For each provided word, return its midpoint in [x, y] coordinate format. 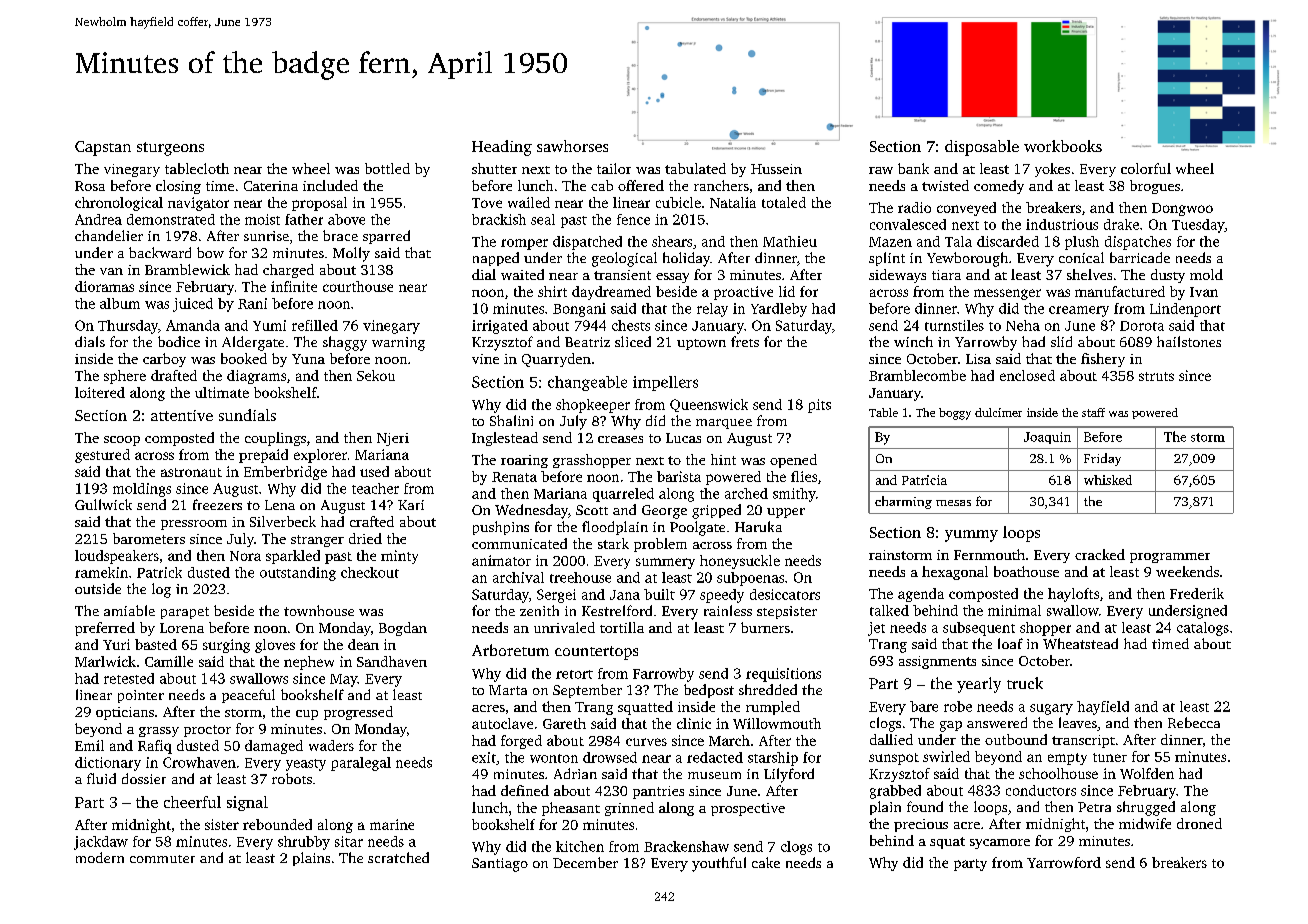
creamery [1079, 311]
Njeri [393, 439]
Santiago [500, 865]
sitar [349, 841]
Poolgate [697, 528]
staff [1093, 412]
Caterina [271, 186]
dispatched [587, 243]
